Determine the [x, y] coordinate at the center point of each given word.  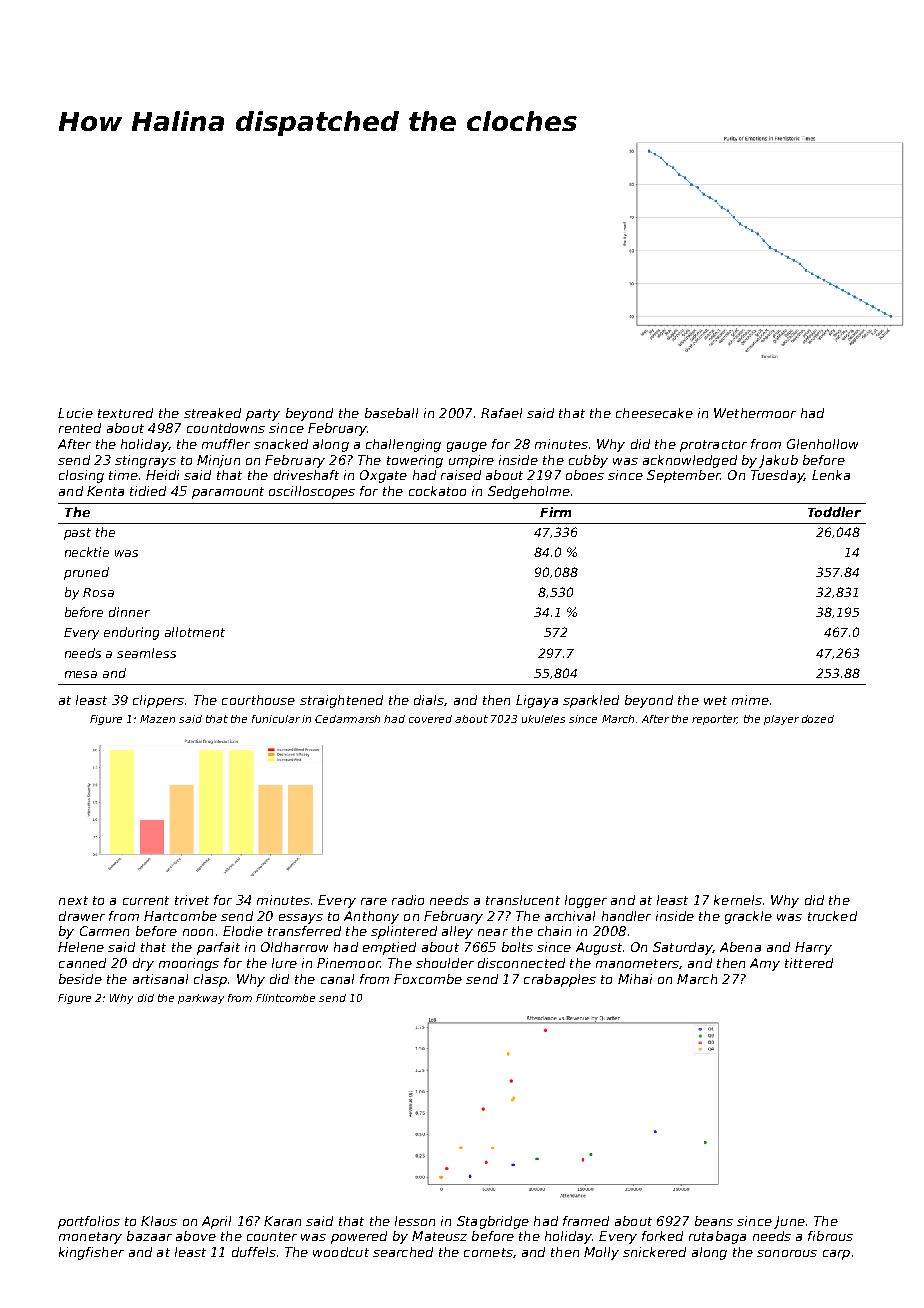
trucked [832, 916]
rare [374, 901]
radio [408, 900]
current [146, 900]
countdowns [226, 428]
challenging [403, 445]
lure [284, 963]
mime [750, 700]
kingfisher [91, 1253]
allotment [195, 632]
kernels [738, 900]
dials [429, 700]
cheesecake [654, 413]
